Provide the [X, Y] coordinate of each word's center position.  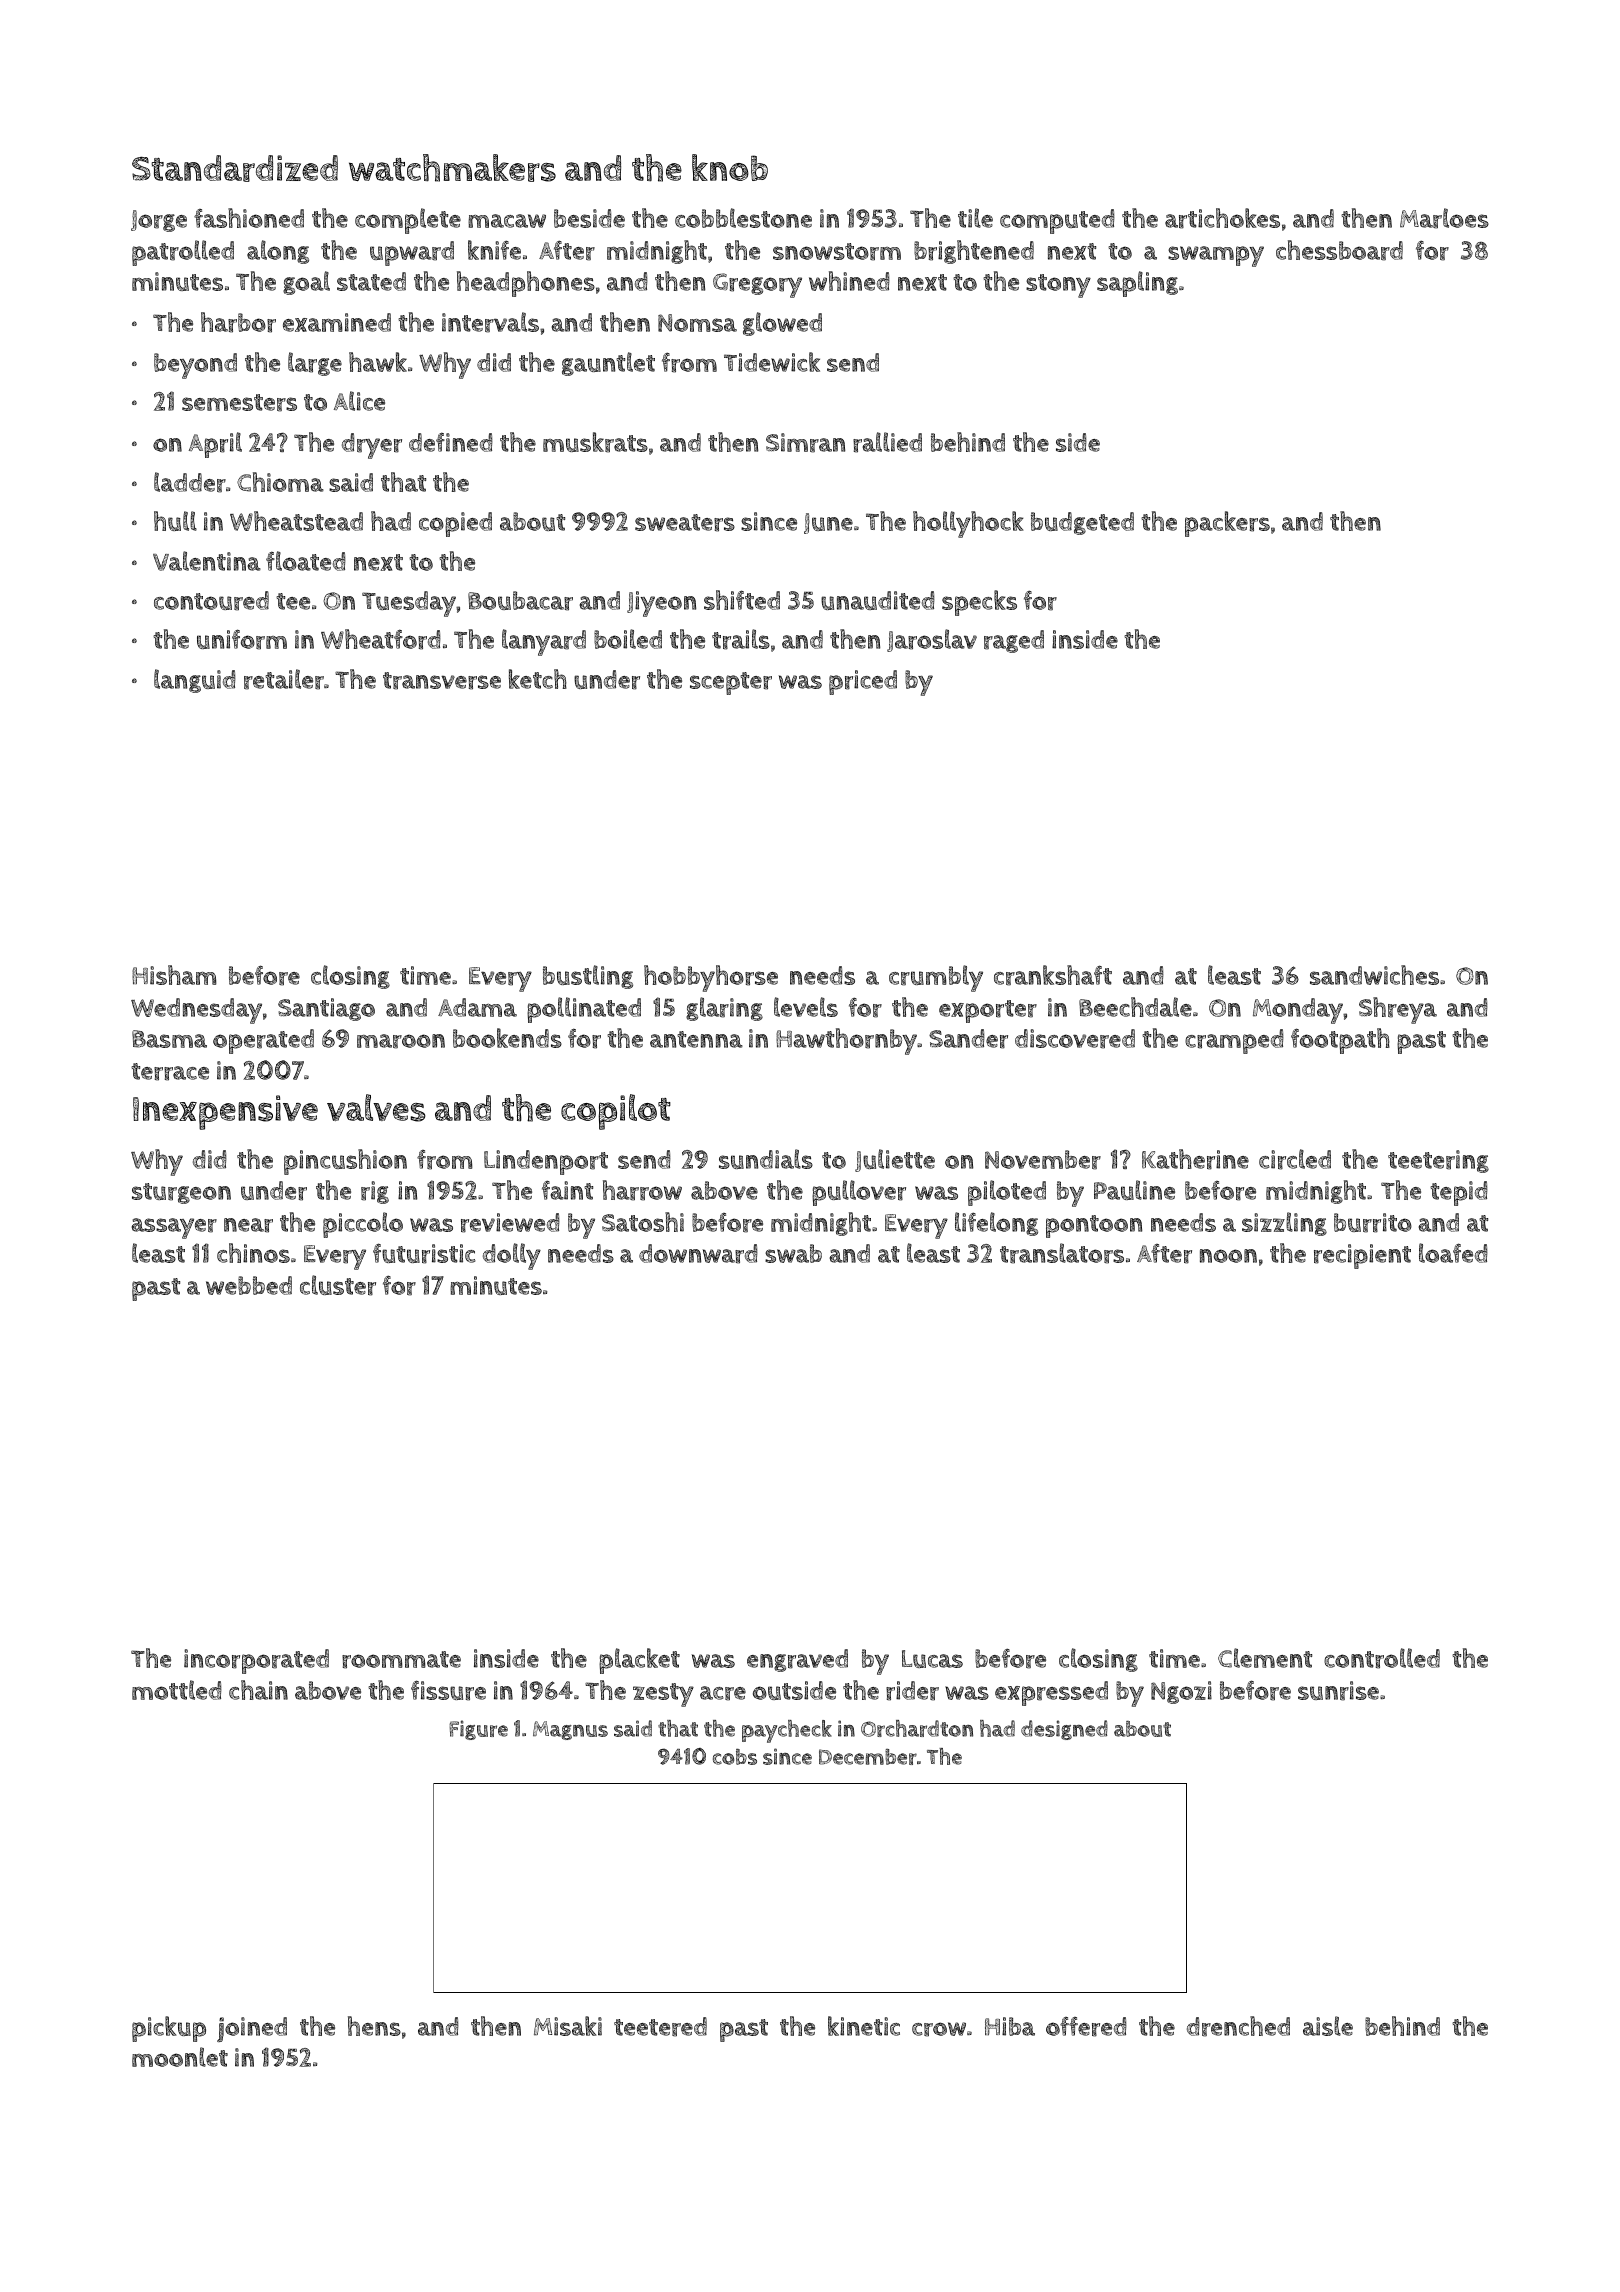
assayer [174, 1228]
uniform [242, 639]
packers [1227, 524]
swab [793, 1253]
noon [1228, 1256]
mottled [177, 1690]
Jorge [159, 221]
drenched [1238, 2026]
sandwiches [1374, 975]
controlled [1382, 1658]
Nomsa [697, 323]
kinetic [864, 2026]
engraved [797, 1660]
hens [374, 2026]
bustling [588, 977]
